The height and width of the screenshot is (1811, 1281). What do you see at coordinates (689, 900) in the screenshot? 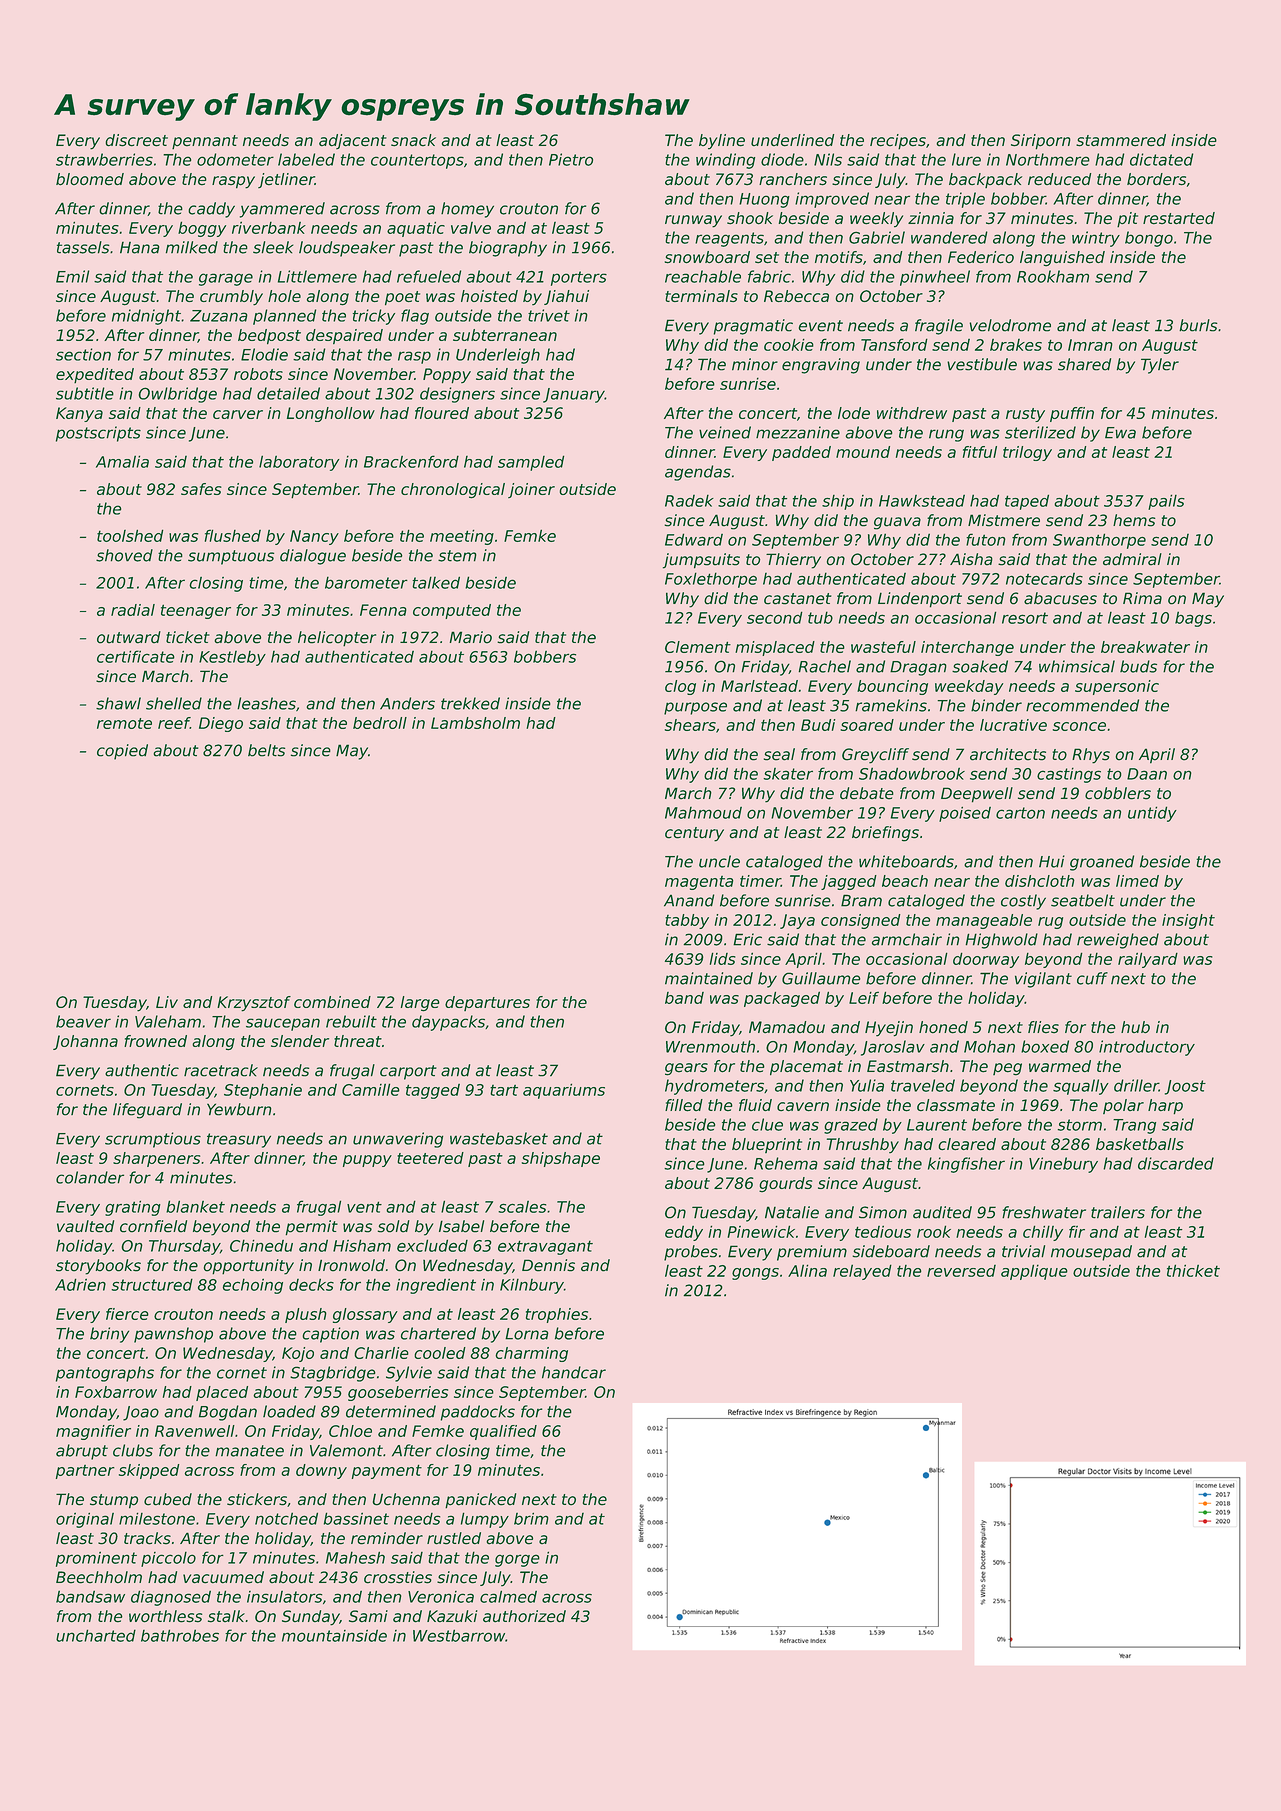
I see `Anand` at bounding box center [689, 900].
